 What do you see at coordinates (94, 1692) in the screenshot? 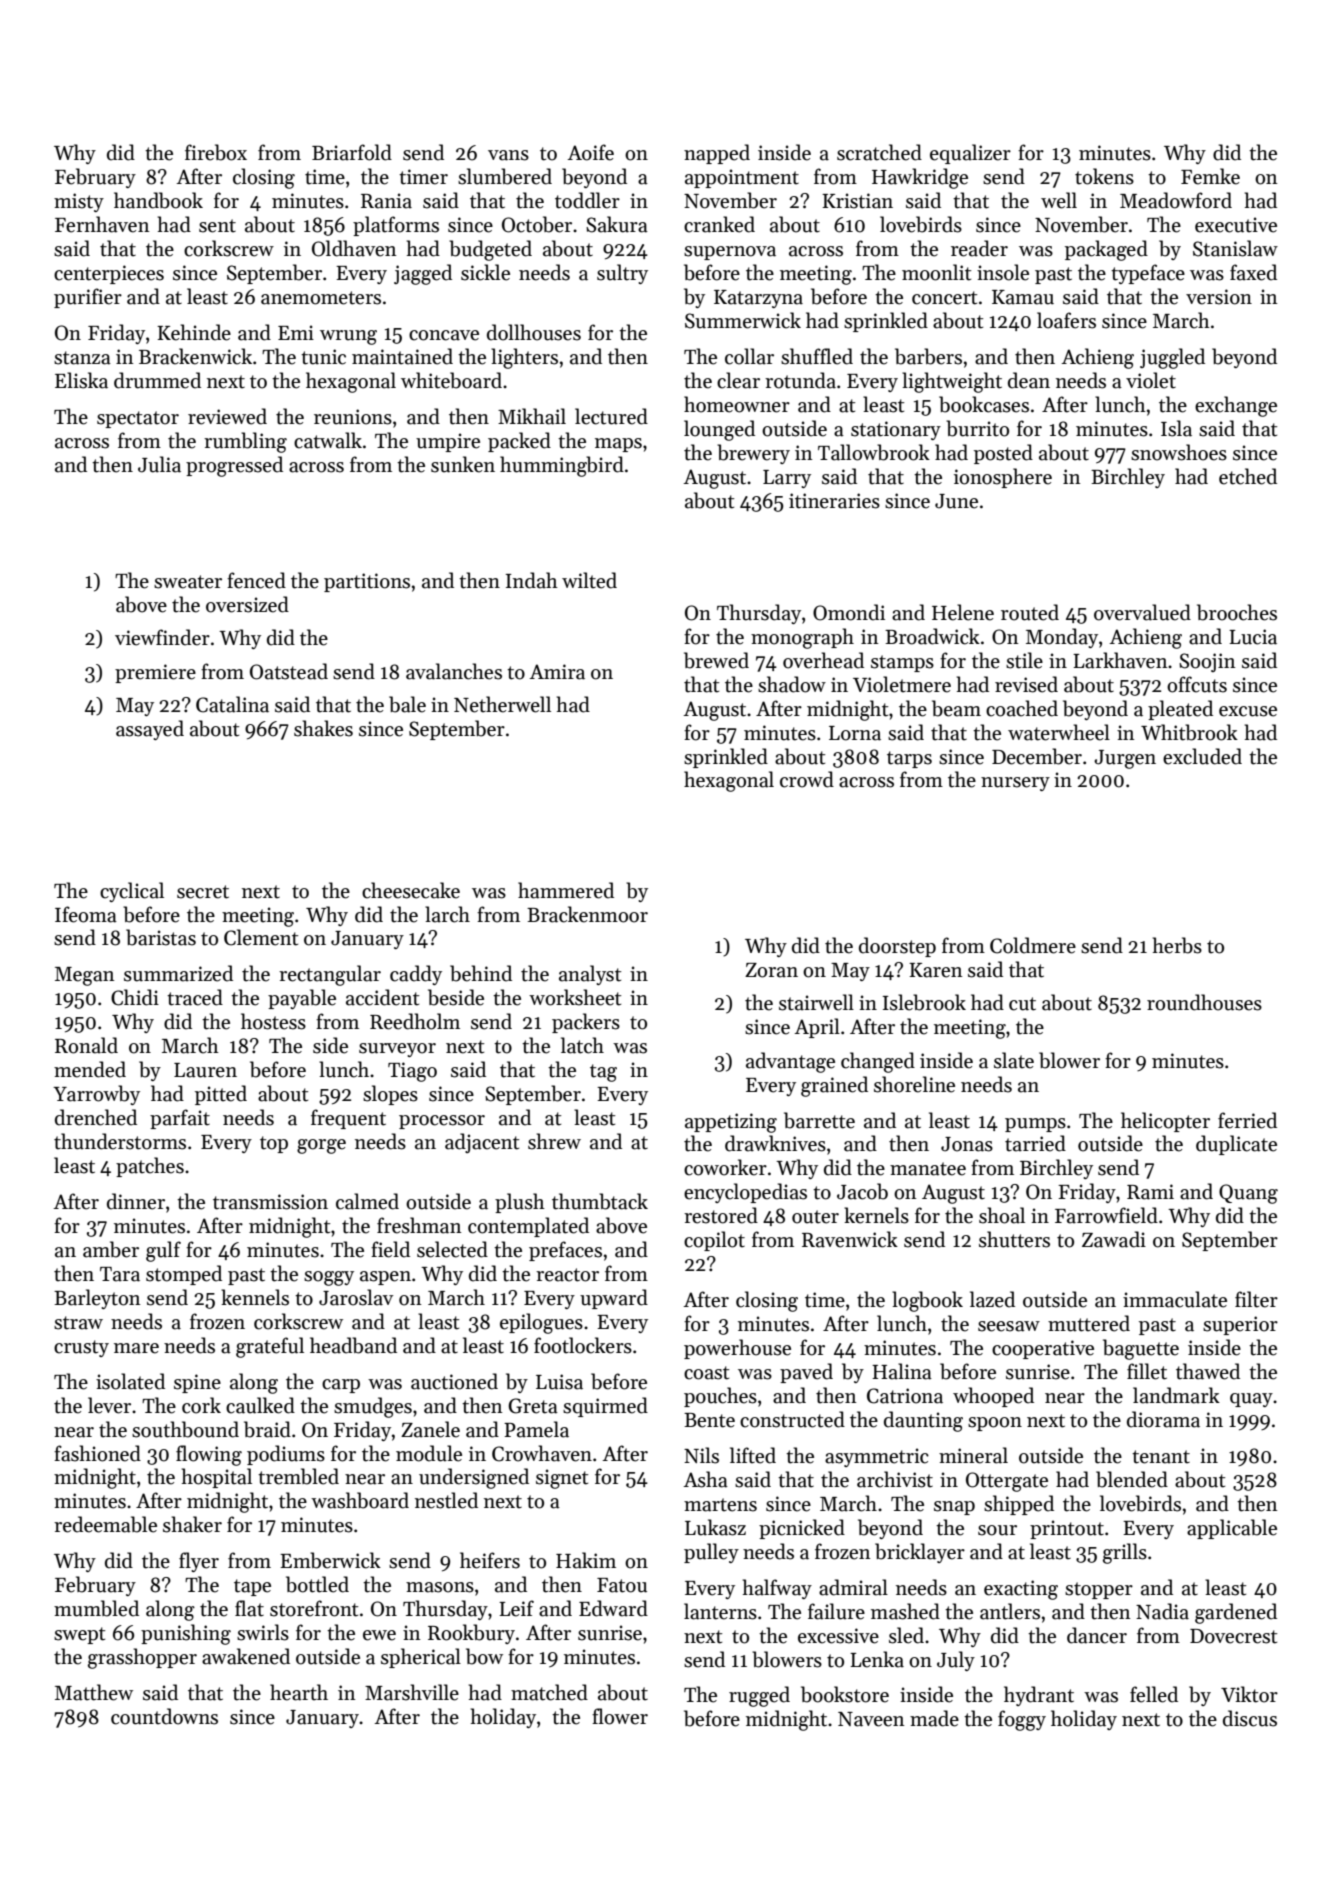
I see `Matthew` at bounding box center [94, 1692].
